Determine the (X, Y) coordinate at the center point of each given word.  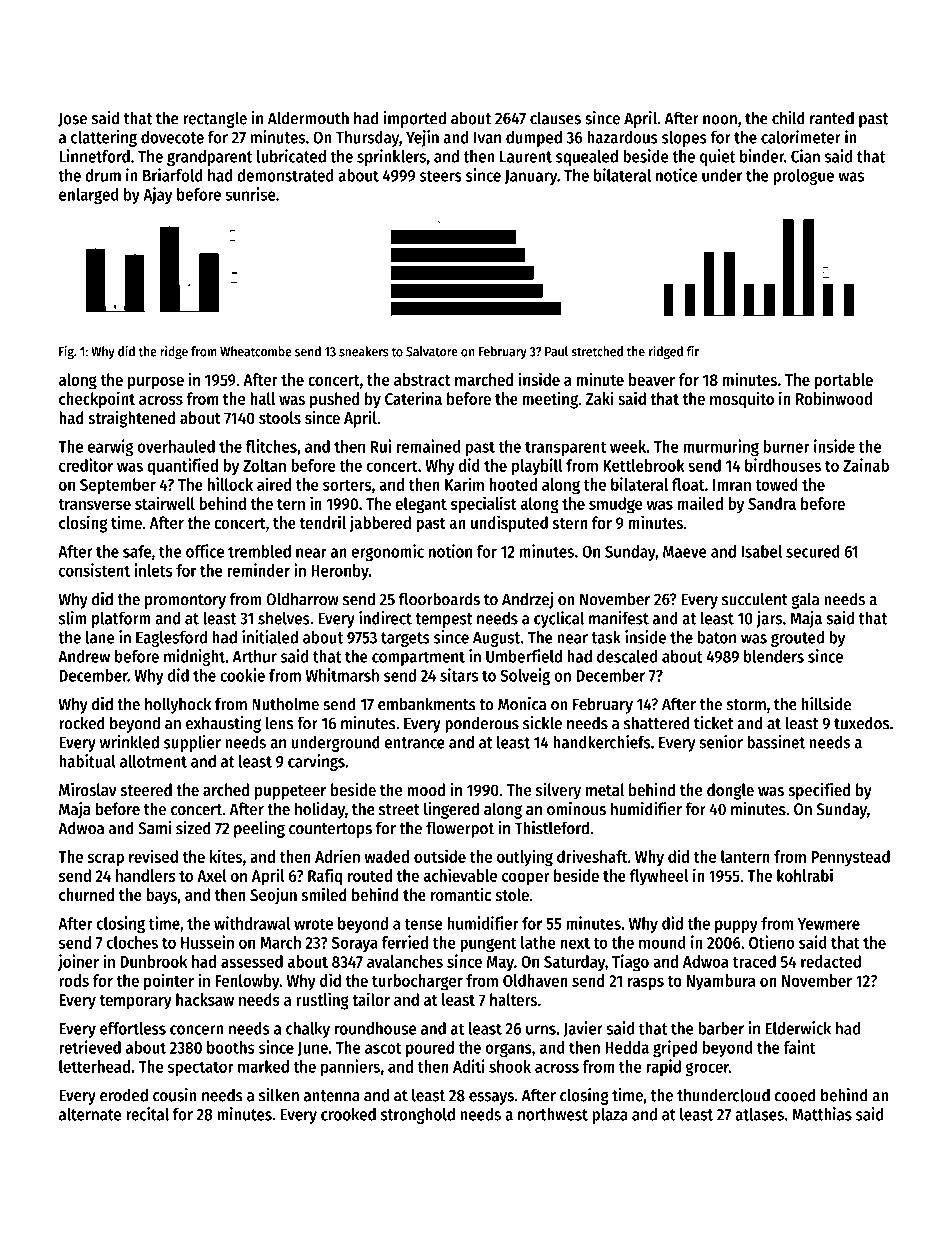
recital (147, 1114)
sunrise (250, 194)
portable (844, 381)
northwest (553, 1114)
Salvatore (432, 351)
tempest (444, 620)
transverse (94, 504)
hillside (826, 704)
